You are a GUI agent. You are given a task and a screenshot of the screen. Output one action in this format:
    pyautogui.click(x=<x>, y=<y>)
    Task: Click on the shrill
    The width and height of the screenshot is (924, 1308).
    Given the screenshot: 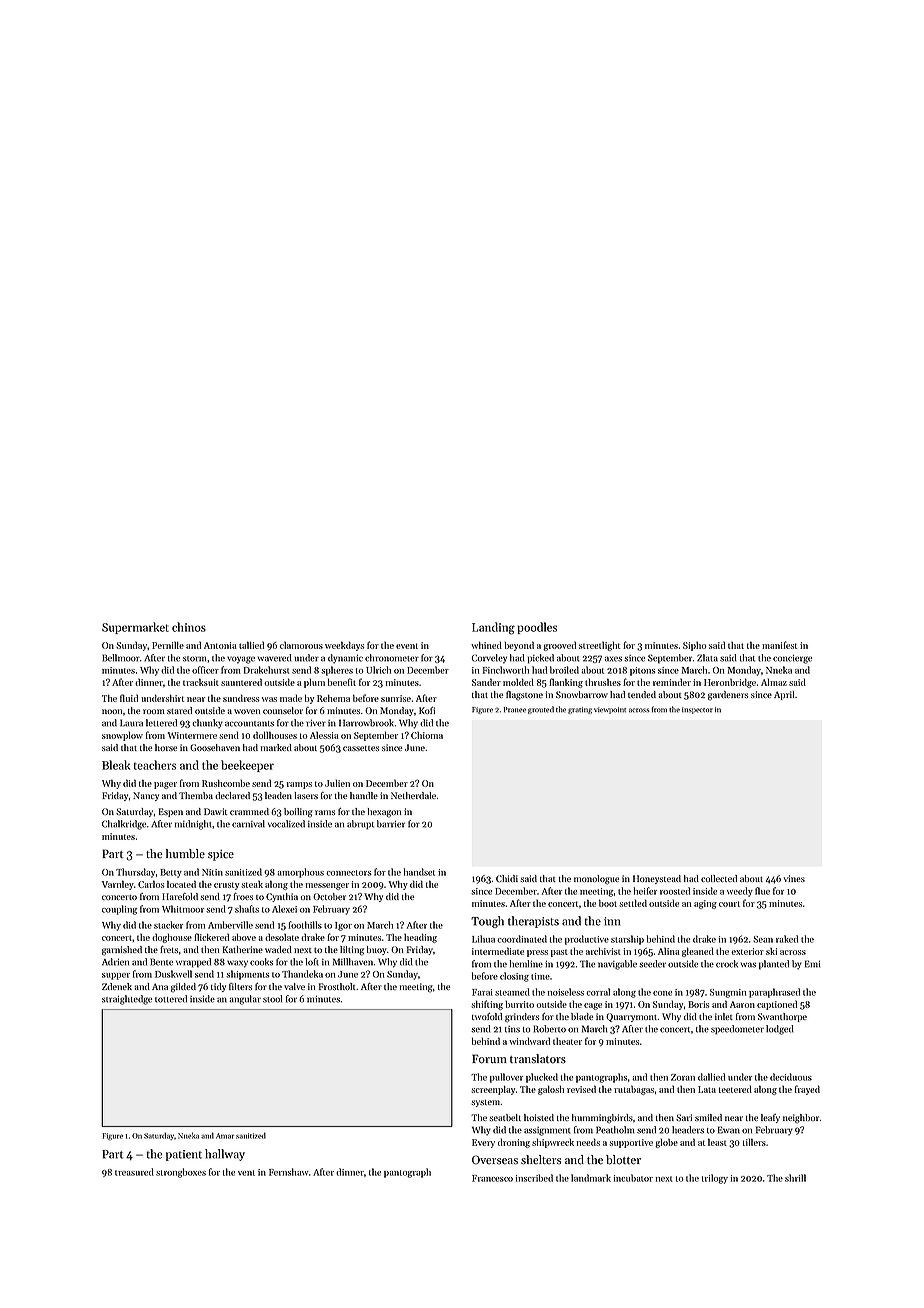 What is the action you would take?
    pyautogui.click(x=795, y=1178)
